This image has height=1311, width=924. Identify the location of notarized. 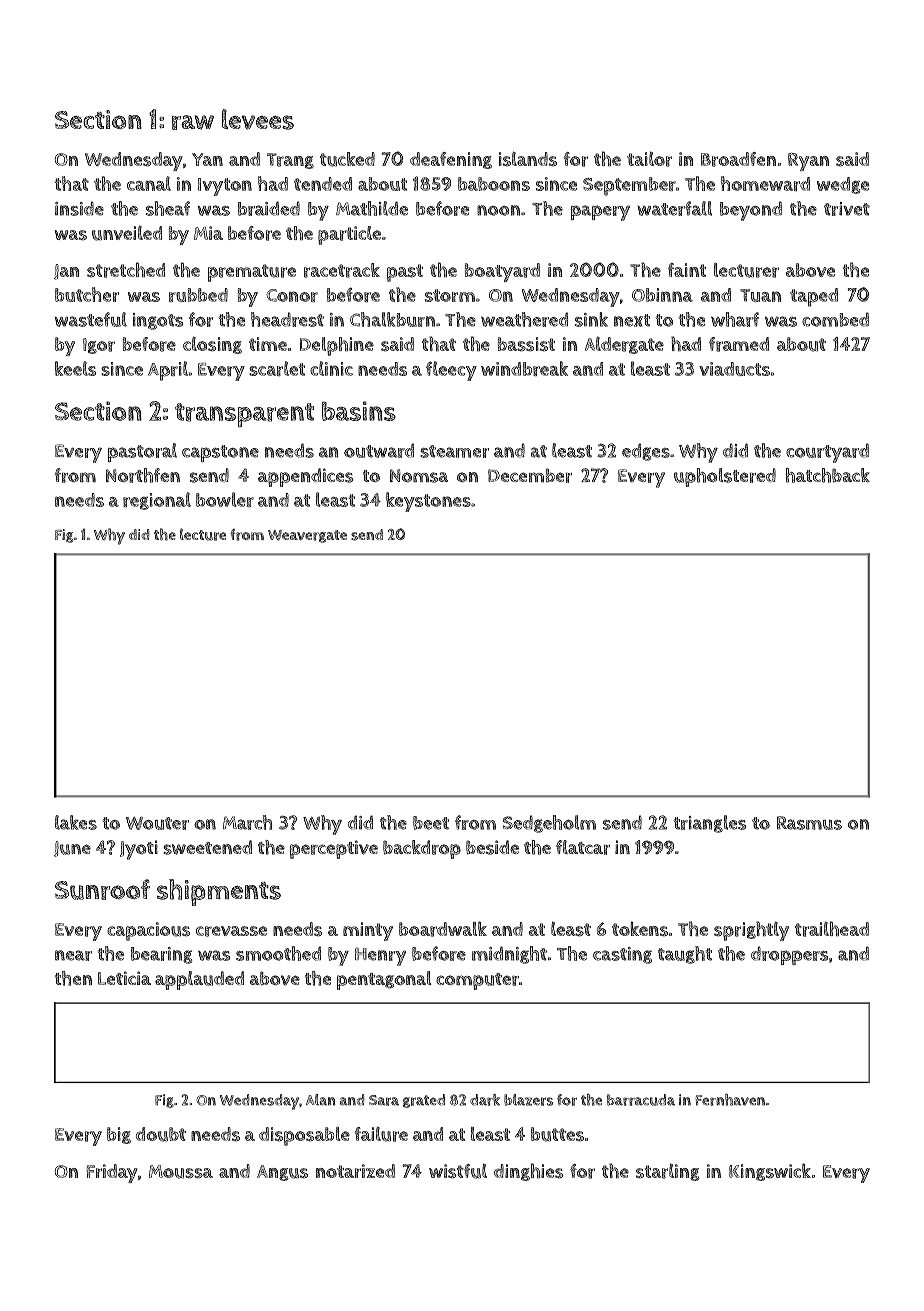
(355, 1171).
